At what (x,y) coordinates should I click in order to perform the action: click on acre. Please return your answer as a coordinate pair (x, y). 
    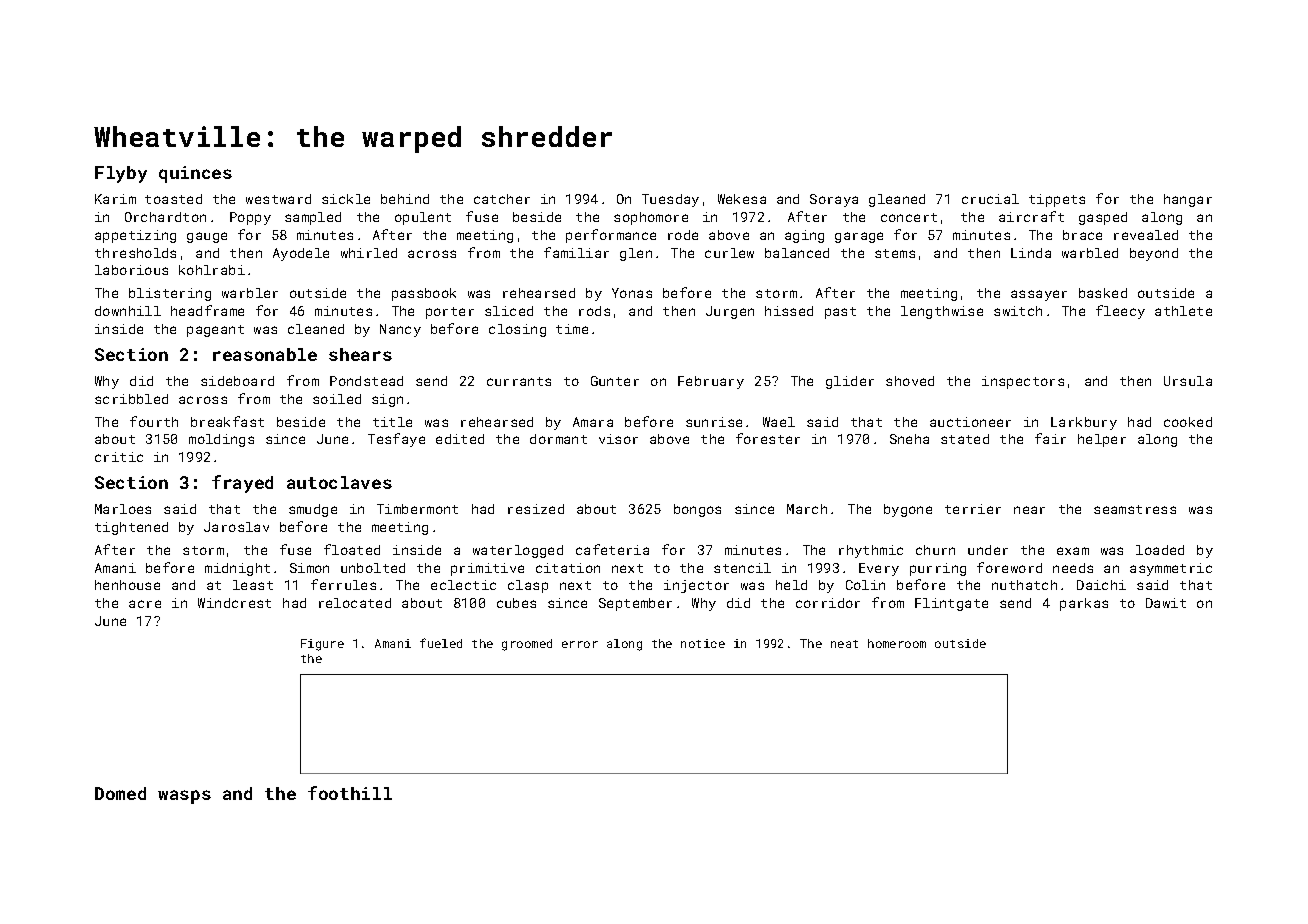
    Looking at the image, I should click on (145, 604).
